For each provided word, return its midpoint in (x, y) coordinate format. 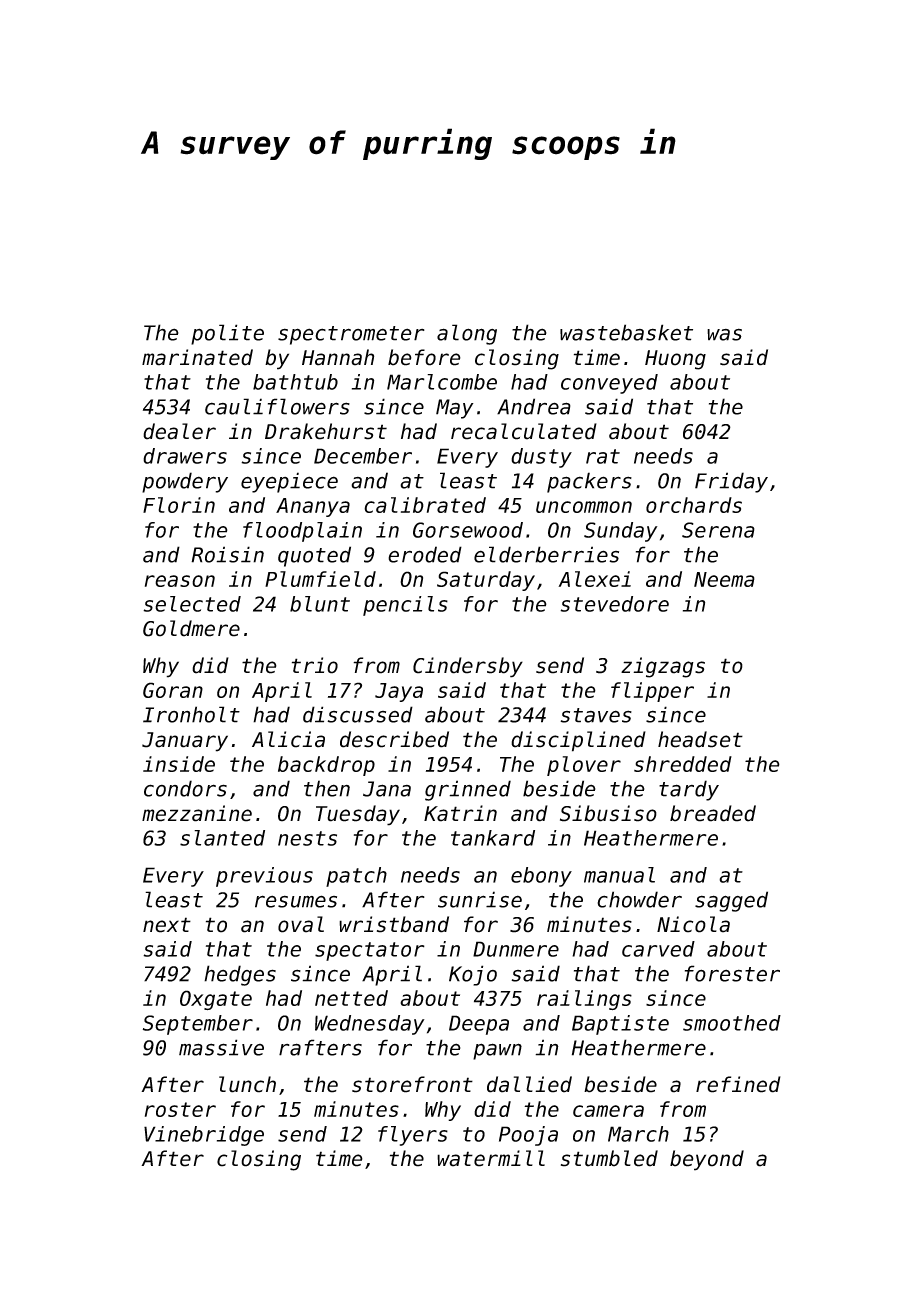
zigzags (663, 667)
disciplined (578, 741)
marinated (197, 357)
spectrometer (351, 335)
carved (658, 949)
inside (179, 764)
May (455, 409)
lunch (247, 1084)
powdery (185, 482)
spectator (370, 951)
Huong (675, 360)
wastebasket (626, 332)
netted (351, 998)
